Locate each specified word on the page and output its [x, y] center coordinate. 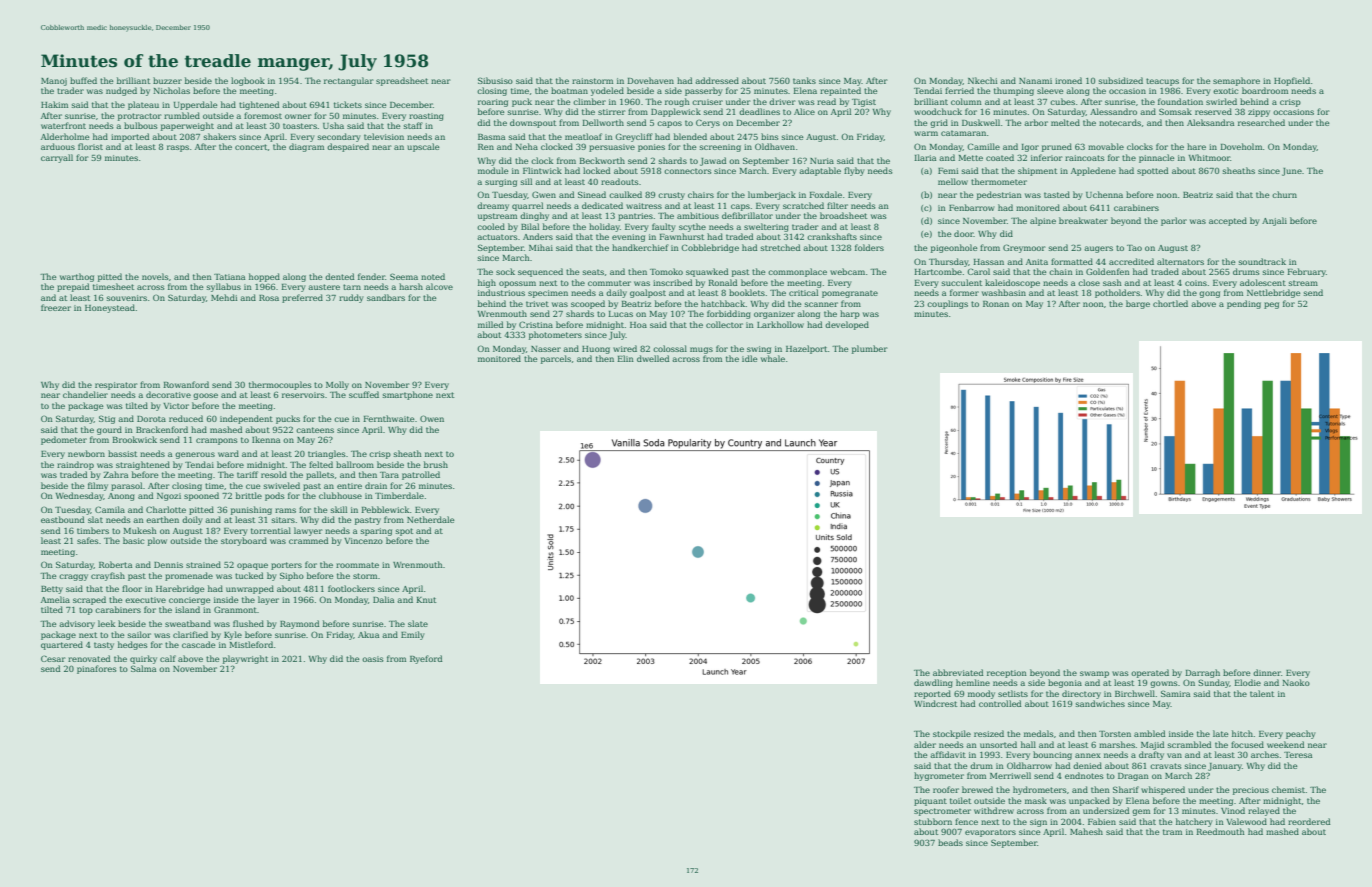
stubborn [933, 821]
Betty [52, 590]
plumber [870, 349]
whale [773, 358]
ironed [1068, 80]
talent [1262, 693]
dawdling [933, 683]
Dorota [151, 419]
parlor [1174, 221]
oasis [372, 659]
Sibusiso [495, 80]
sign [1038, 823]
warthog [77, 277]
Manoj [54, 82]
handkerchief [640, 247]
